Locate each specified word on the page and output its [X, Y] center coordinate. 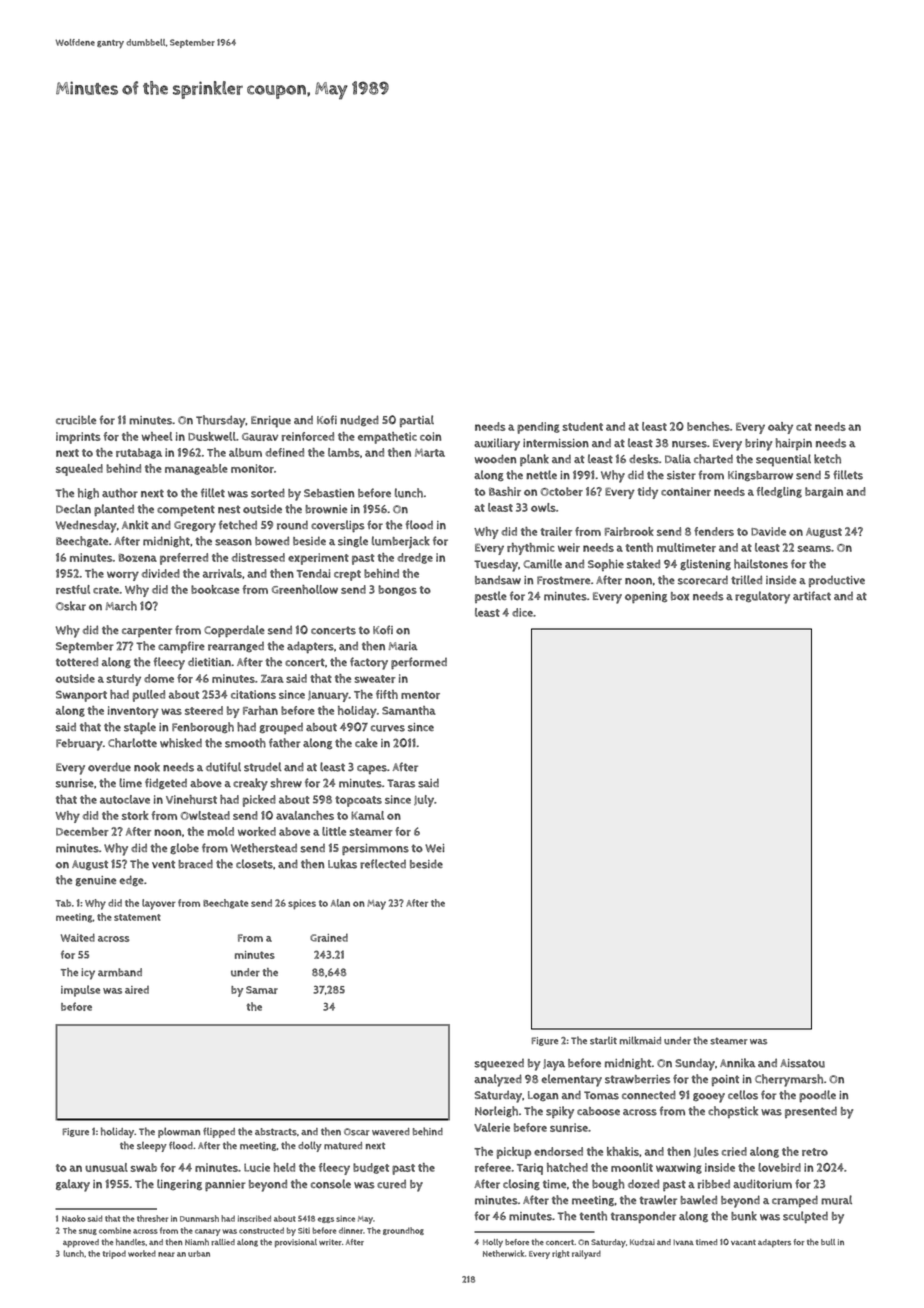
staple [140, 728]
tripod [114, 1255]
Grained [329, 938]
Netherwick [504, 1253]
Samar [262, 990]
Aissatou [802, 1063]
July [424, 801]
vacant [743, 1242]
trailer [556, 531]
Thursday [221, 421]
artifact [812, 596]
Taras [401, 783]
